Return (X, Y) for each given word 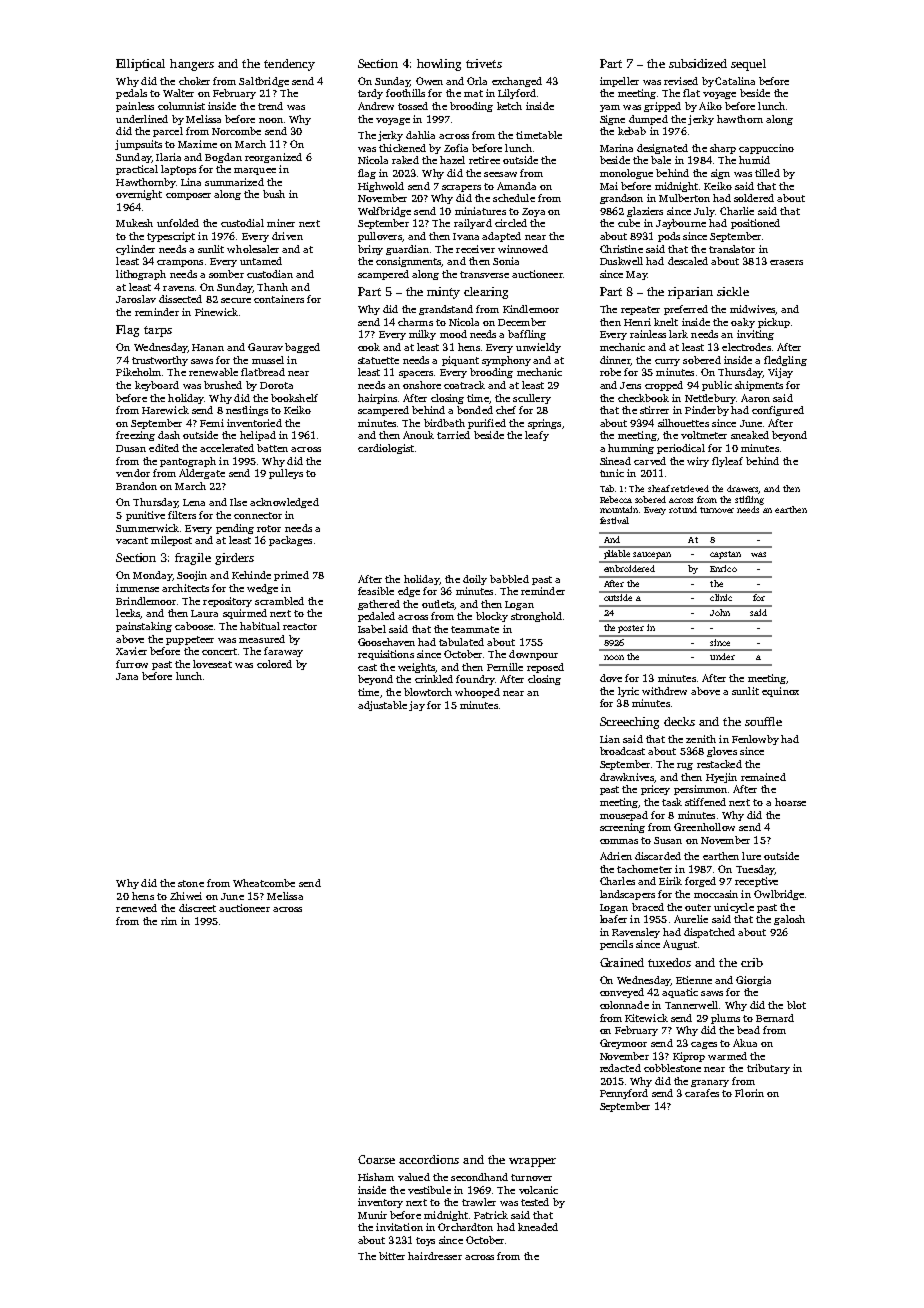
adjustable (382, 706)
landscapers (627, 895)
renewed (136, 908)
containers (279, 299)
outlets (438, 604)
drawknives (627, 777)
